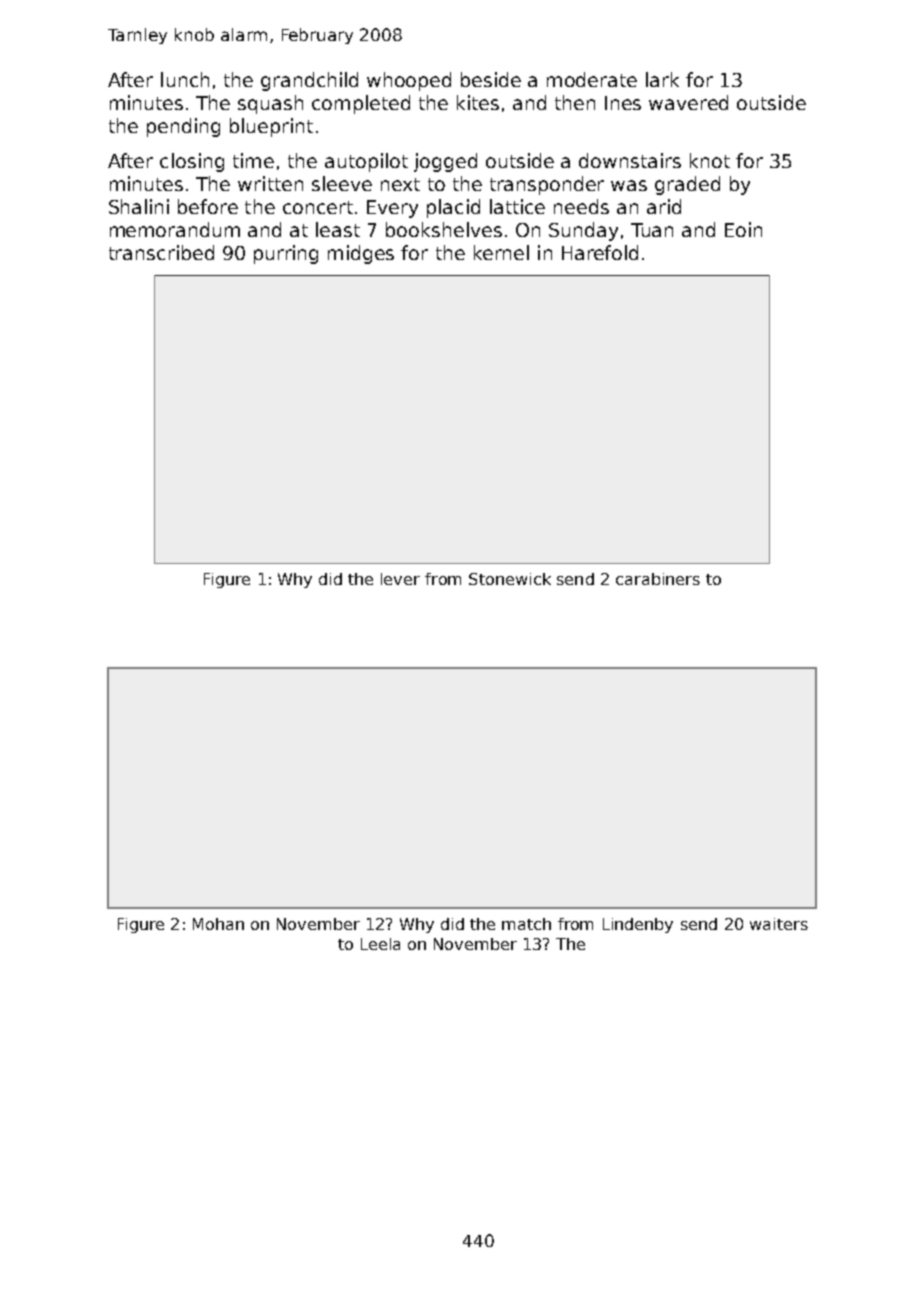  Describe the element at coordinates (218, 924) in the screenshot. I see `Mohan` at that location.
